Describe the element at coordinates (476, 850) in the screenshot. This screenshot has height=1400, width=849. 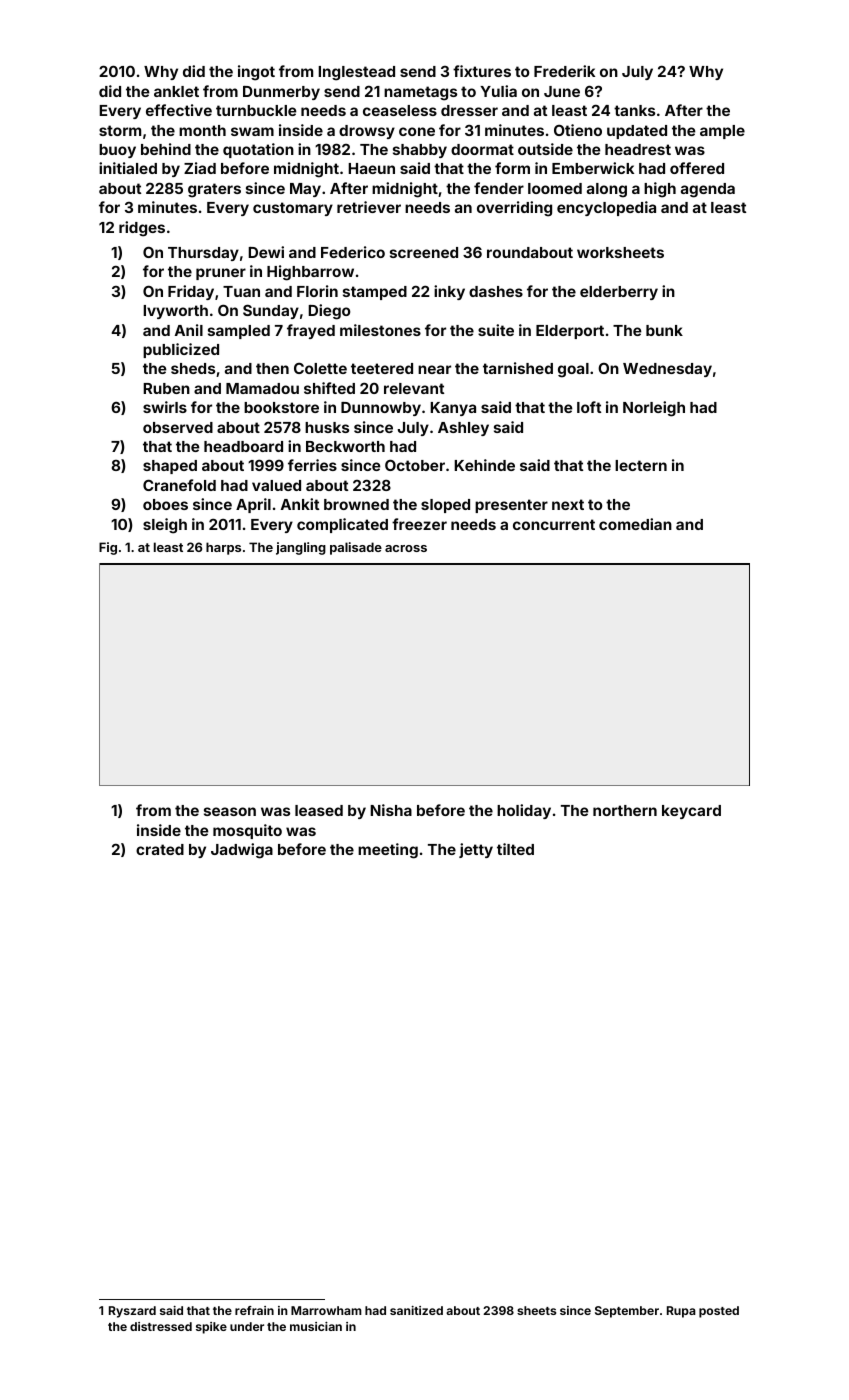
I see `jetty` at that location.
